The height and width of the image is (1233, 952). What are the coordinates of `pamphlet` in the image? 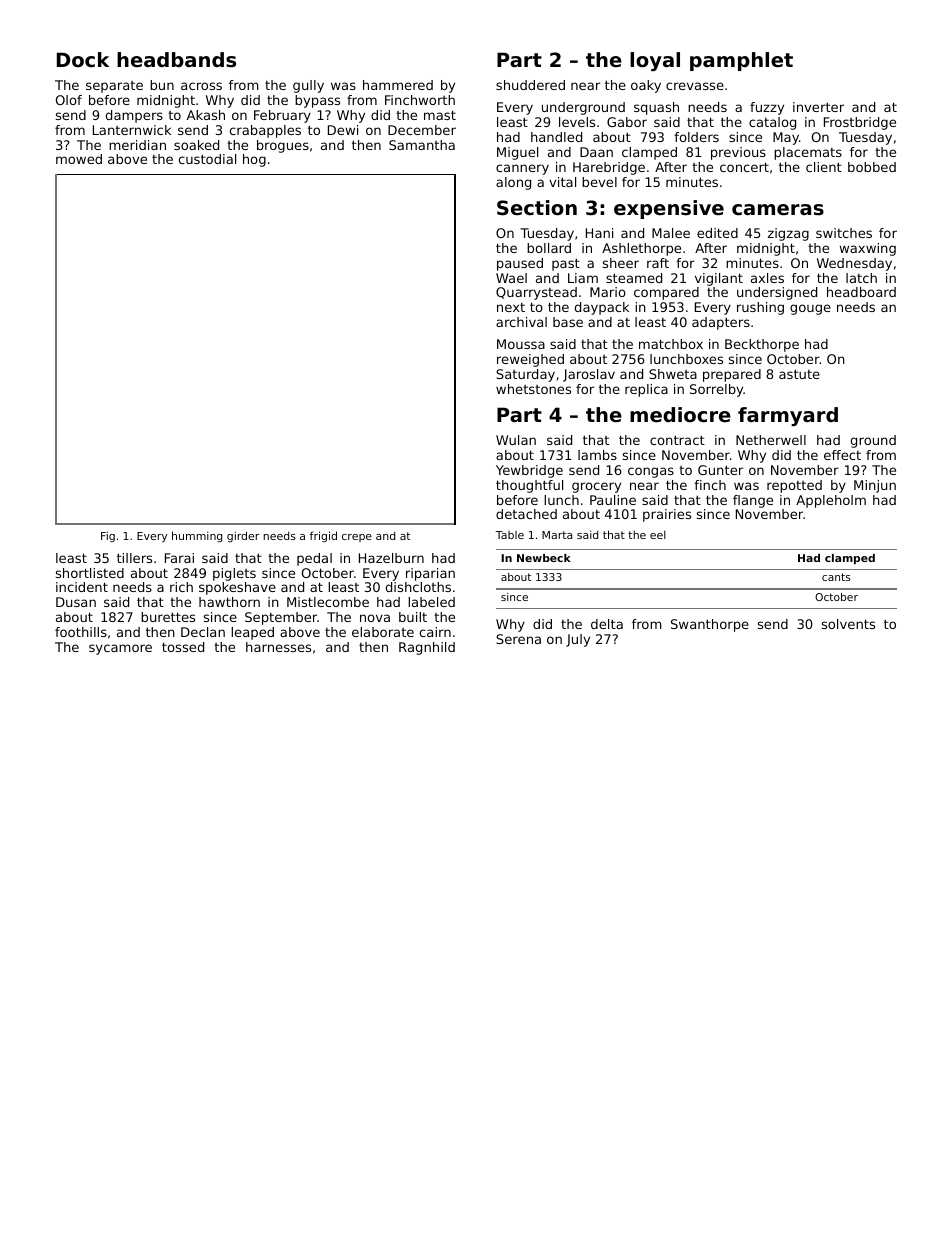 It's located at (741, 61).
